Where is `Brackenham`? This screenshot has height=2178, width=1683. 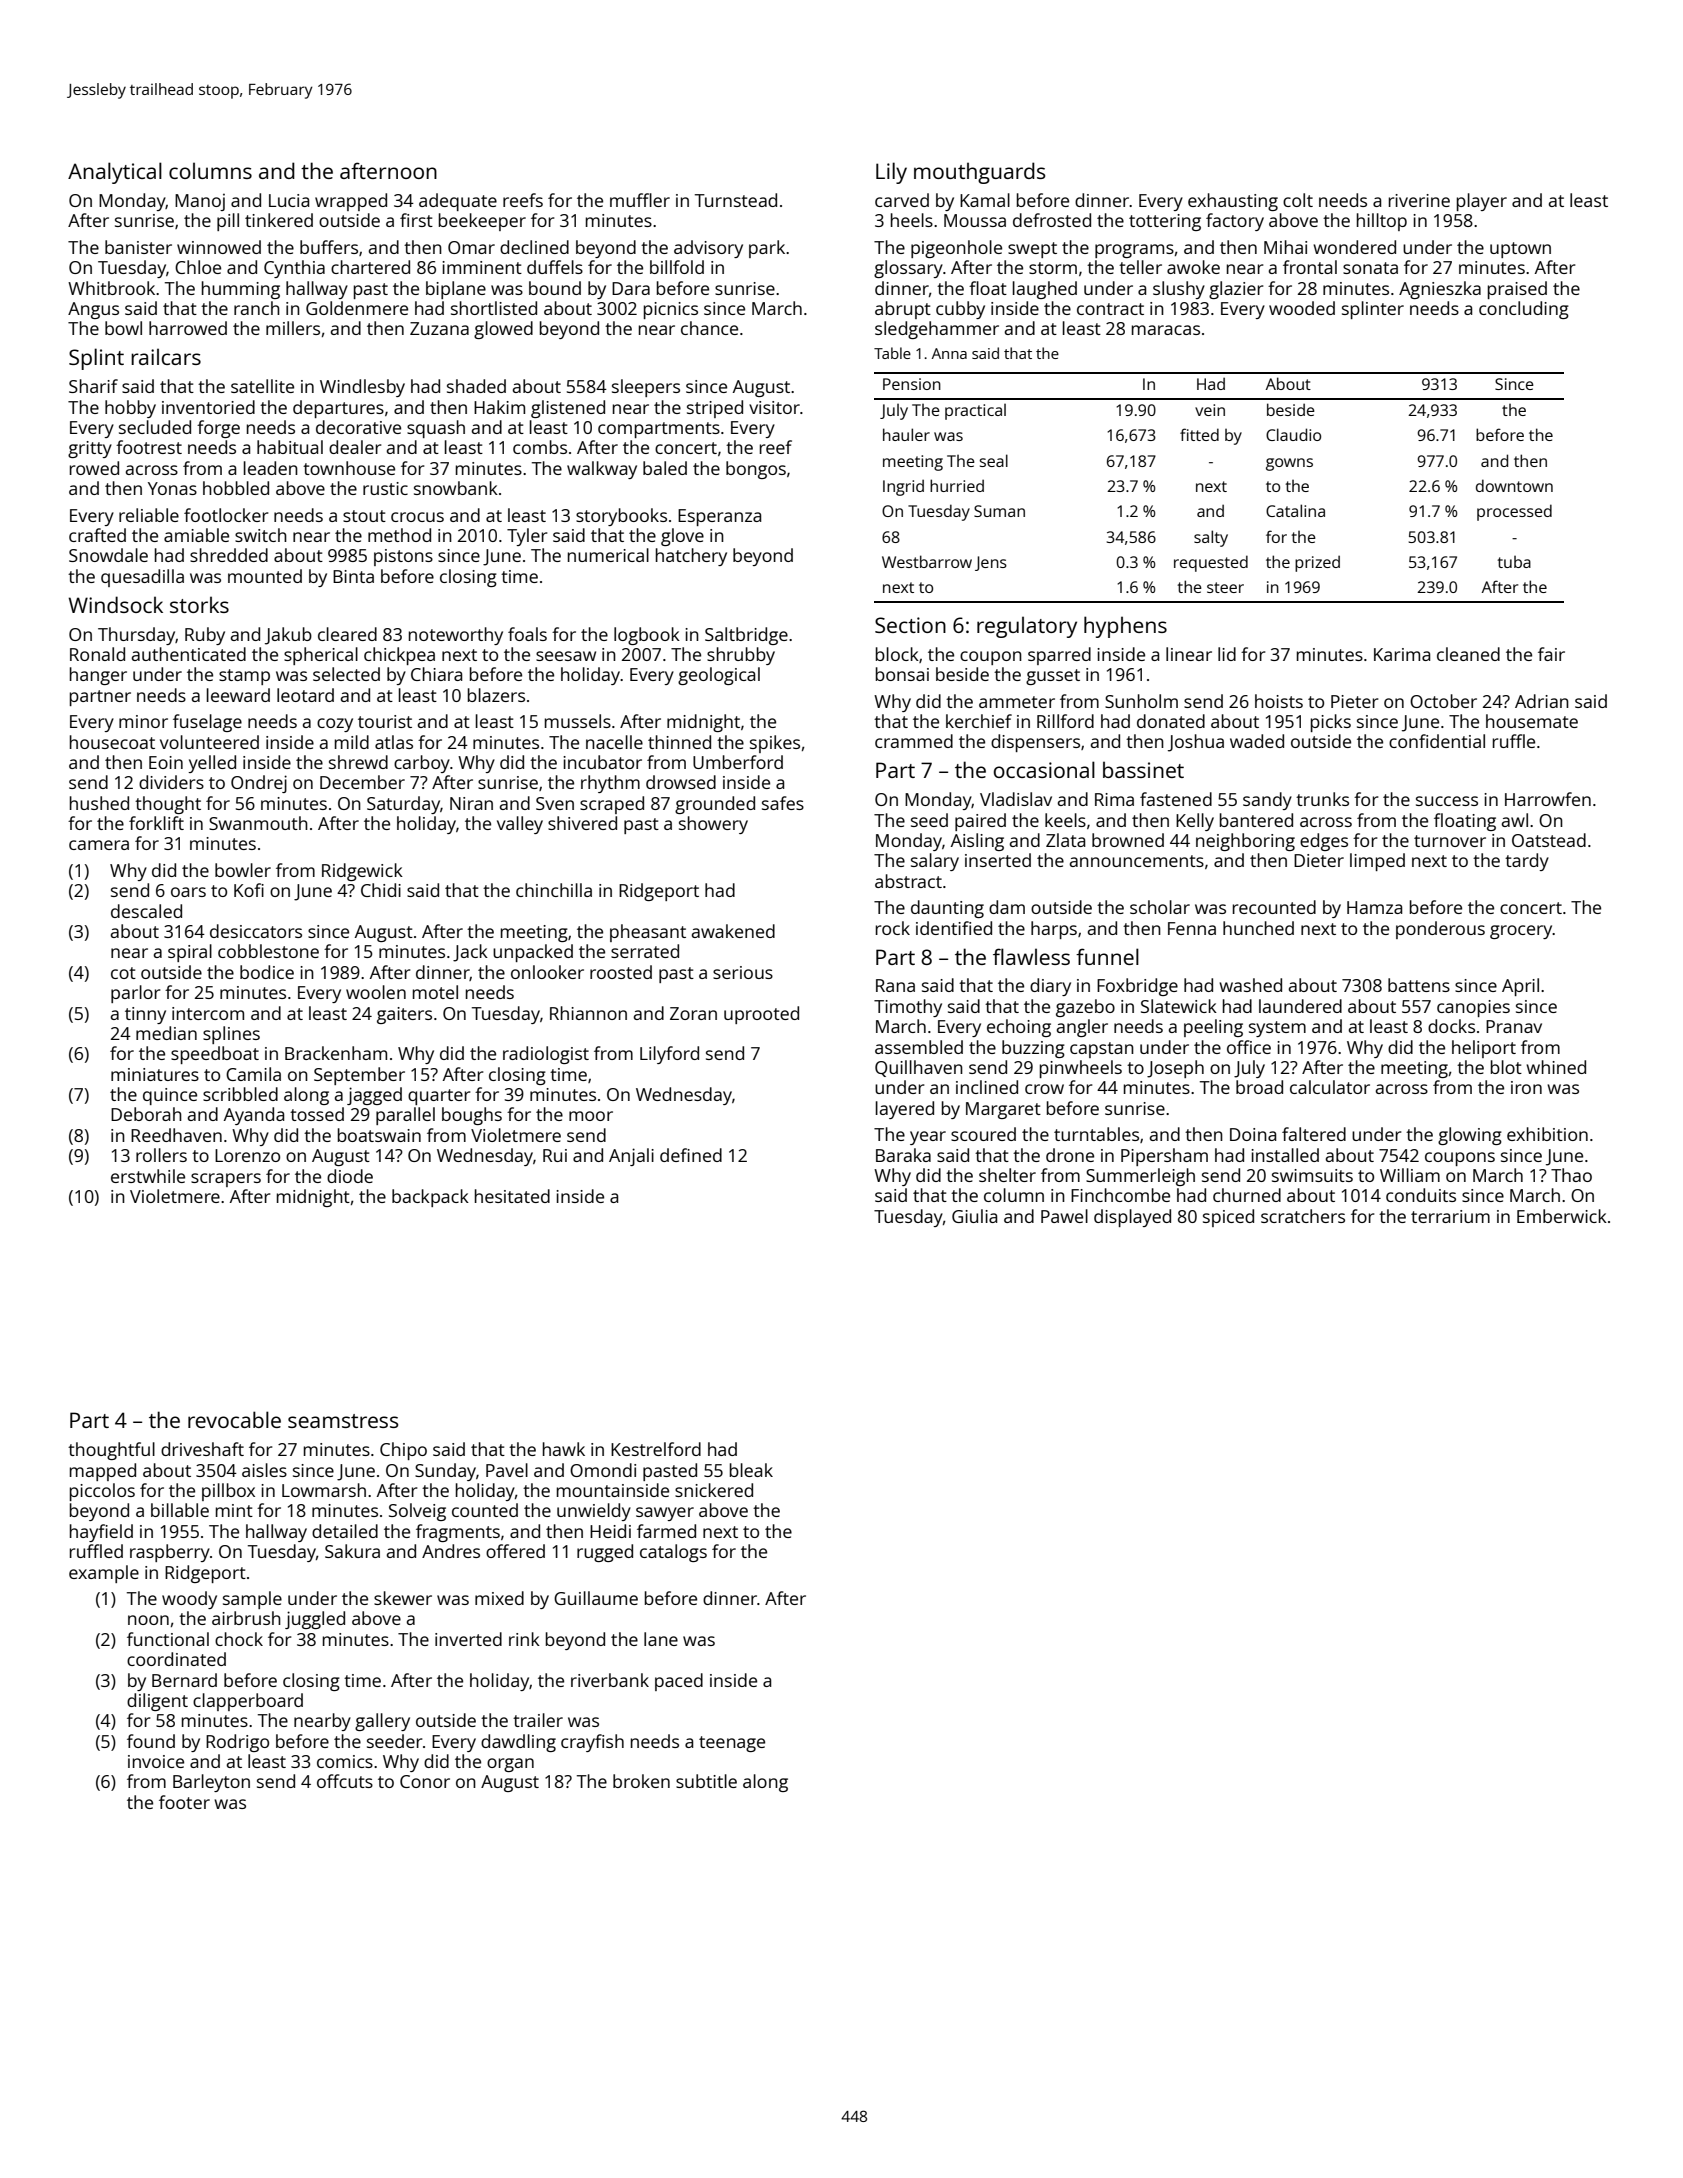 Brackenham is located at coordinates (336, 1053).
